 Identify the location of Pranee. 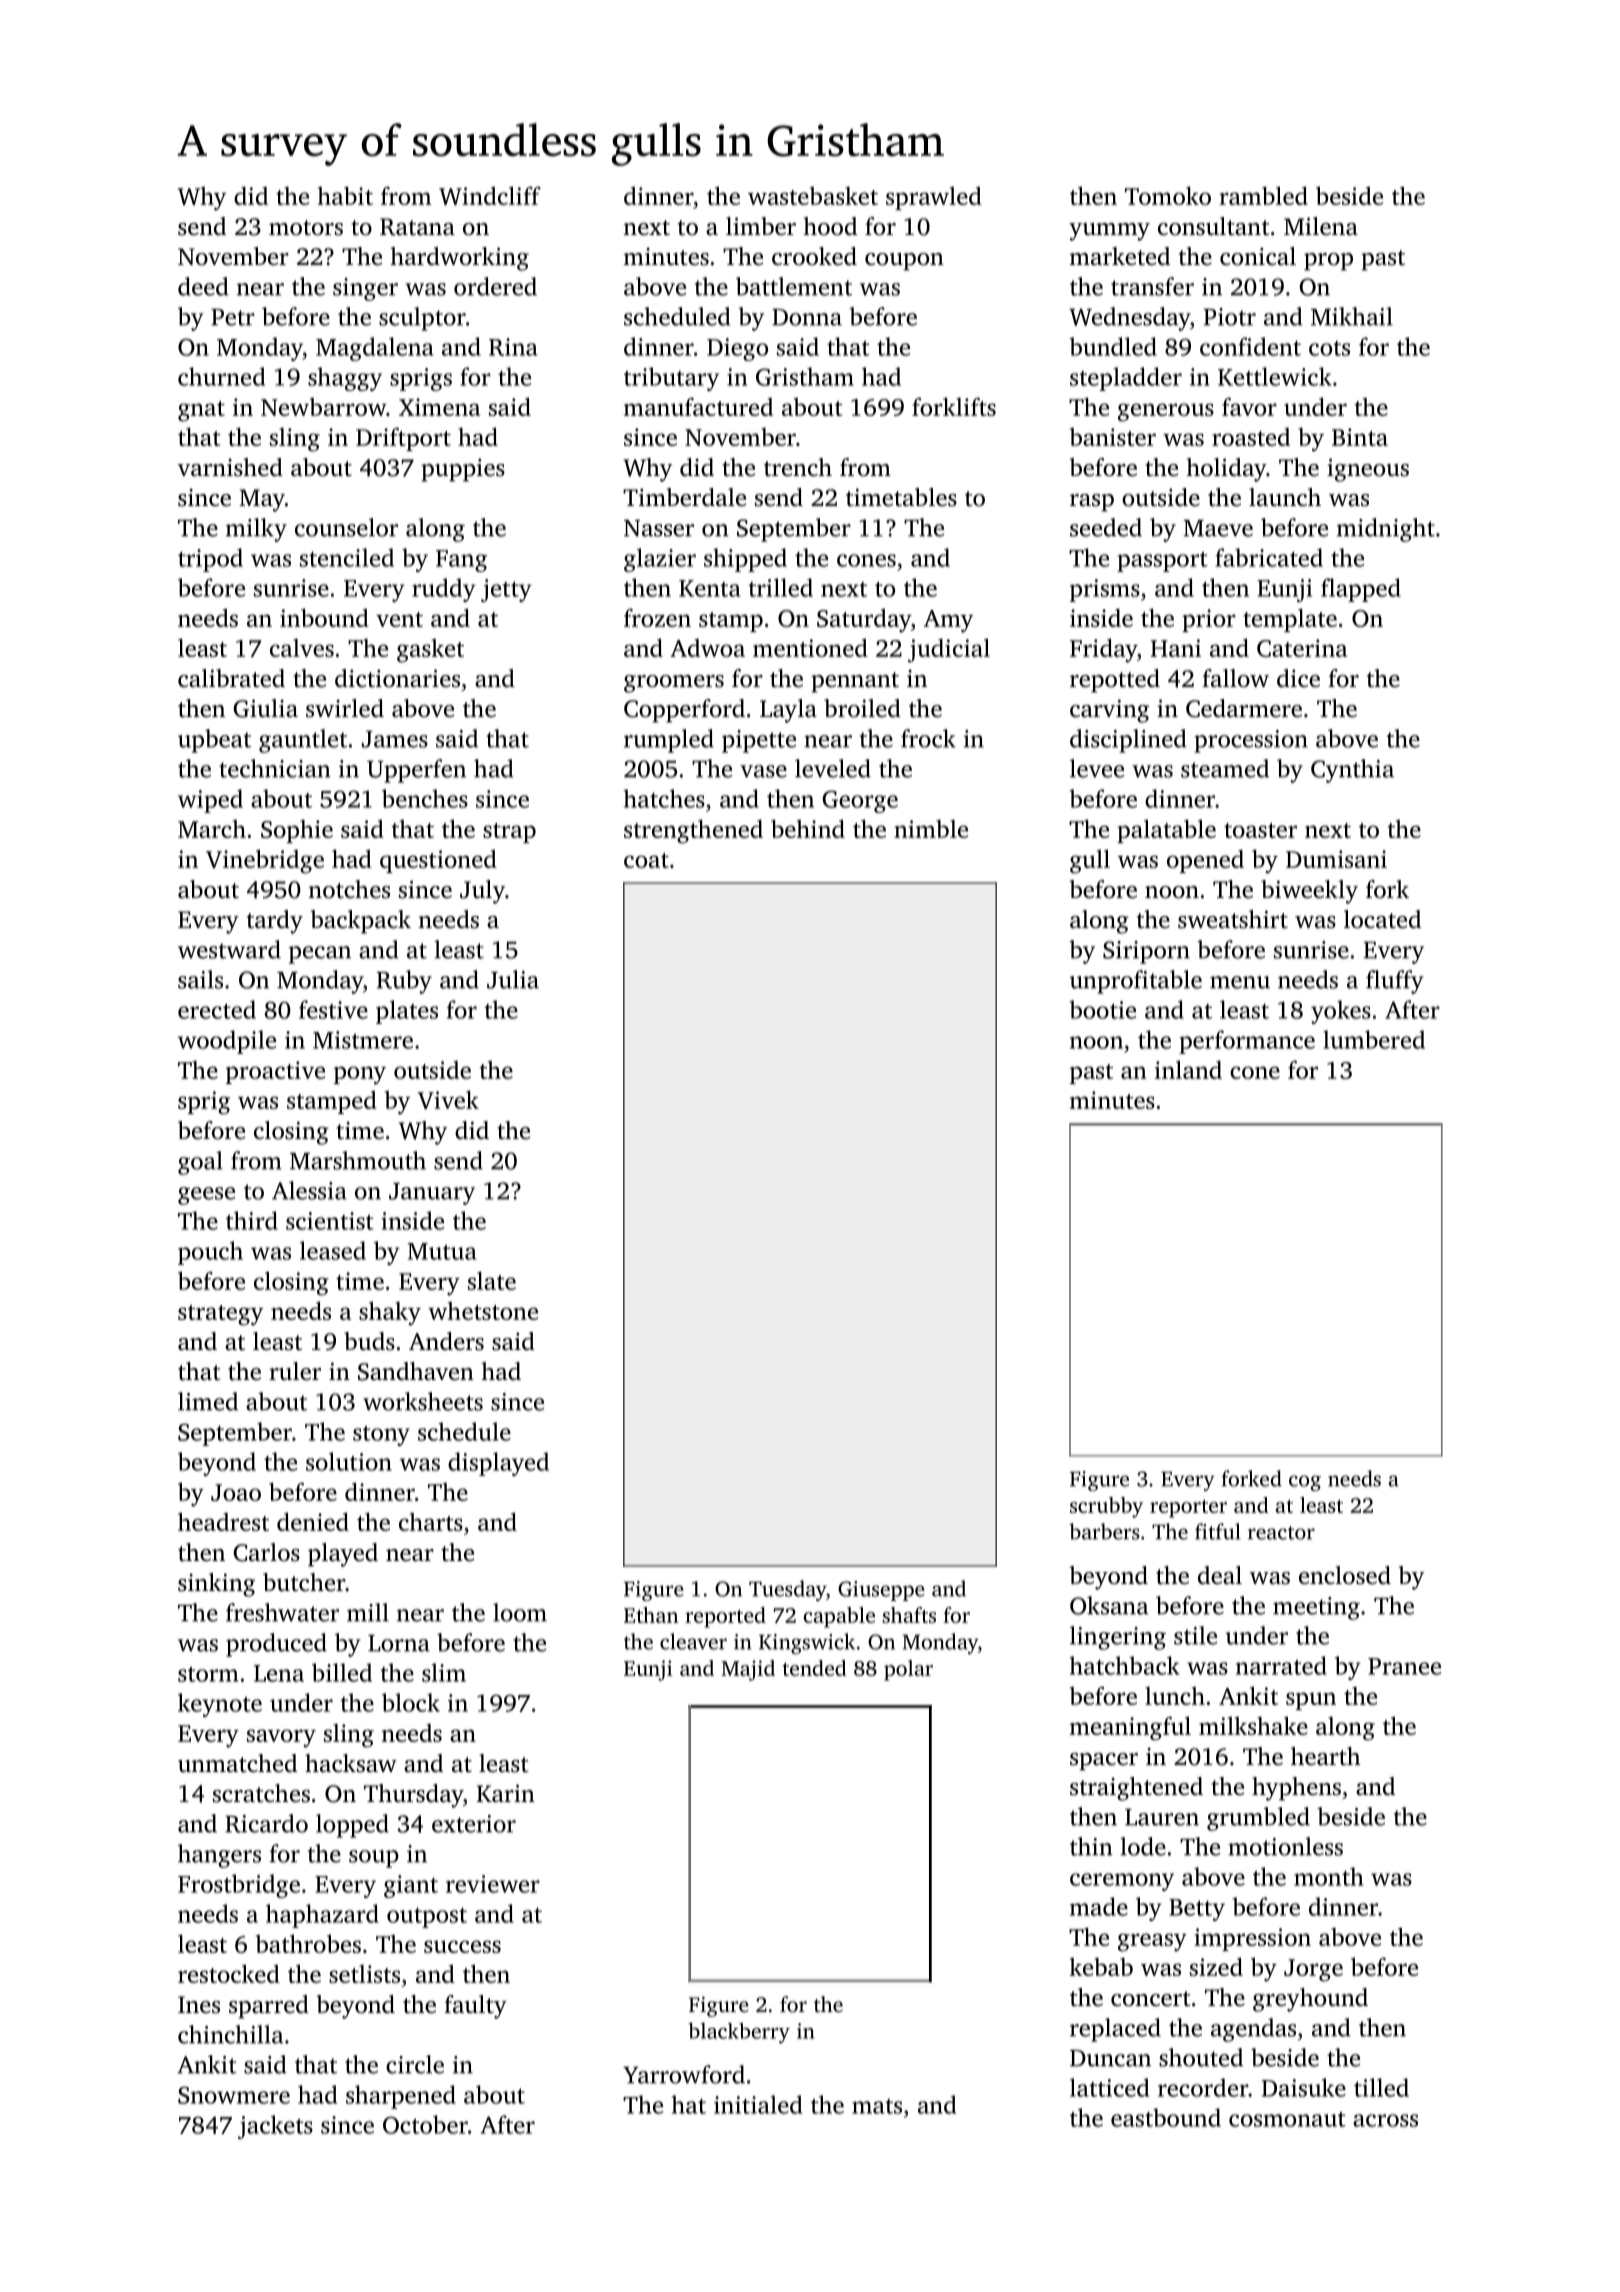
(1404, 1666).
